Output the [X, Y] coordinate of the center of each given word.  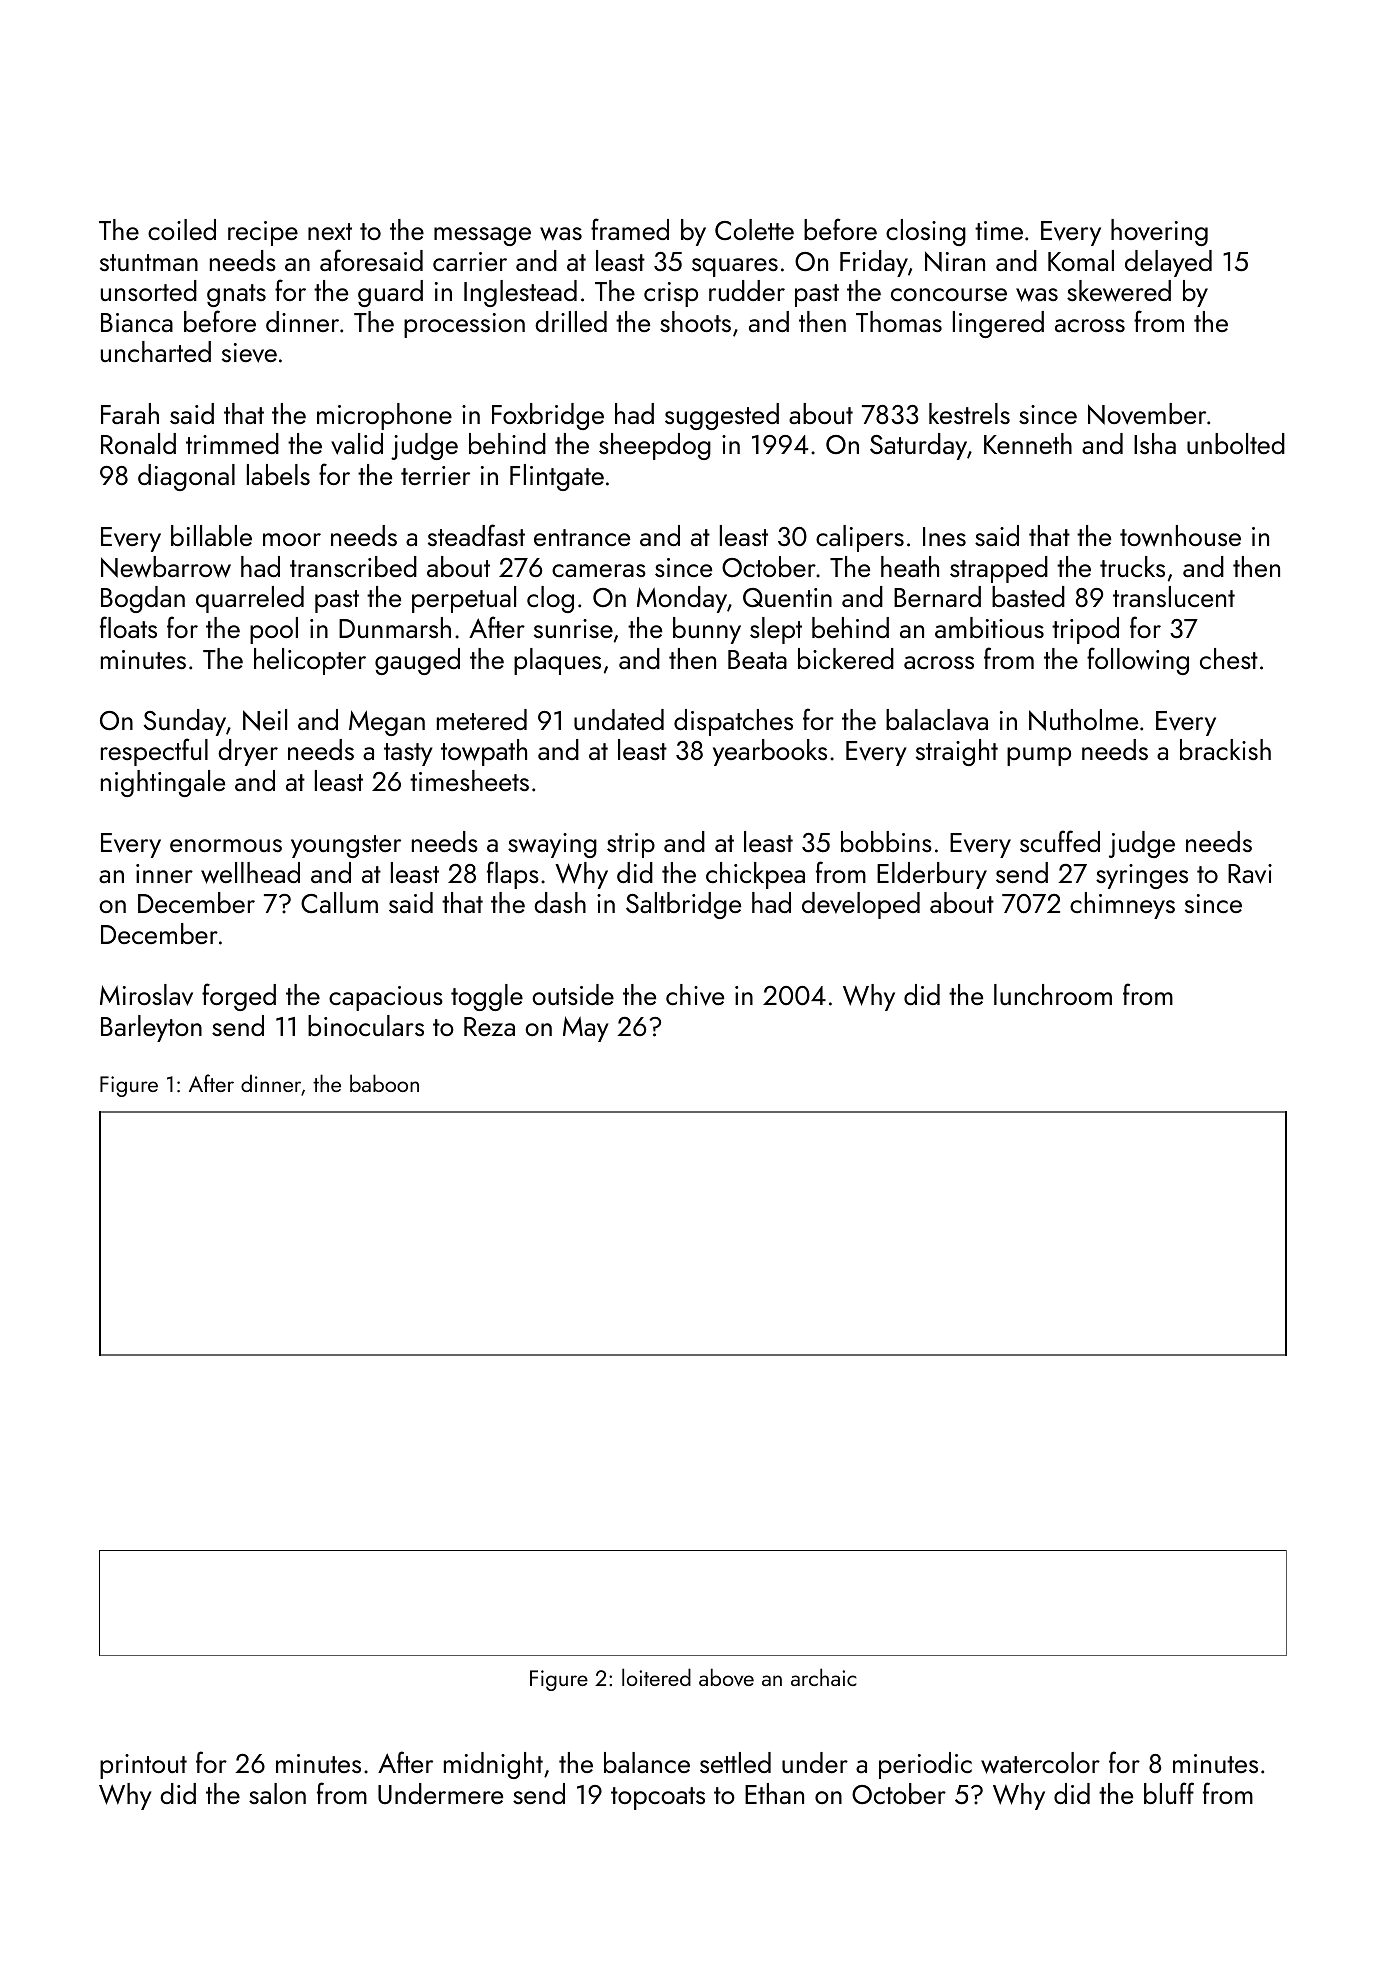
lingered [998, 324]
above [726, 1677]
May [586, 1029]
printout [143, 1766]
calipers [860, 538]
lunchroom [1053, 994]
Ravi [1250, 874]
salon [277, 1793]
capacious [386, 998]
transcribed [353, 566]
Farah [130, 413]
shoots [695, 321]
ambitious [989, 627]
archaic [824, 1677]
